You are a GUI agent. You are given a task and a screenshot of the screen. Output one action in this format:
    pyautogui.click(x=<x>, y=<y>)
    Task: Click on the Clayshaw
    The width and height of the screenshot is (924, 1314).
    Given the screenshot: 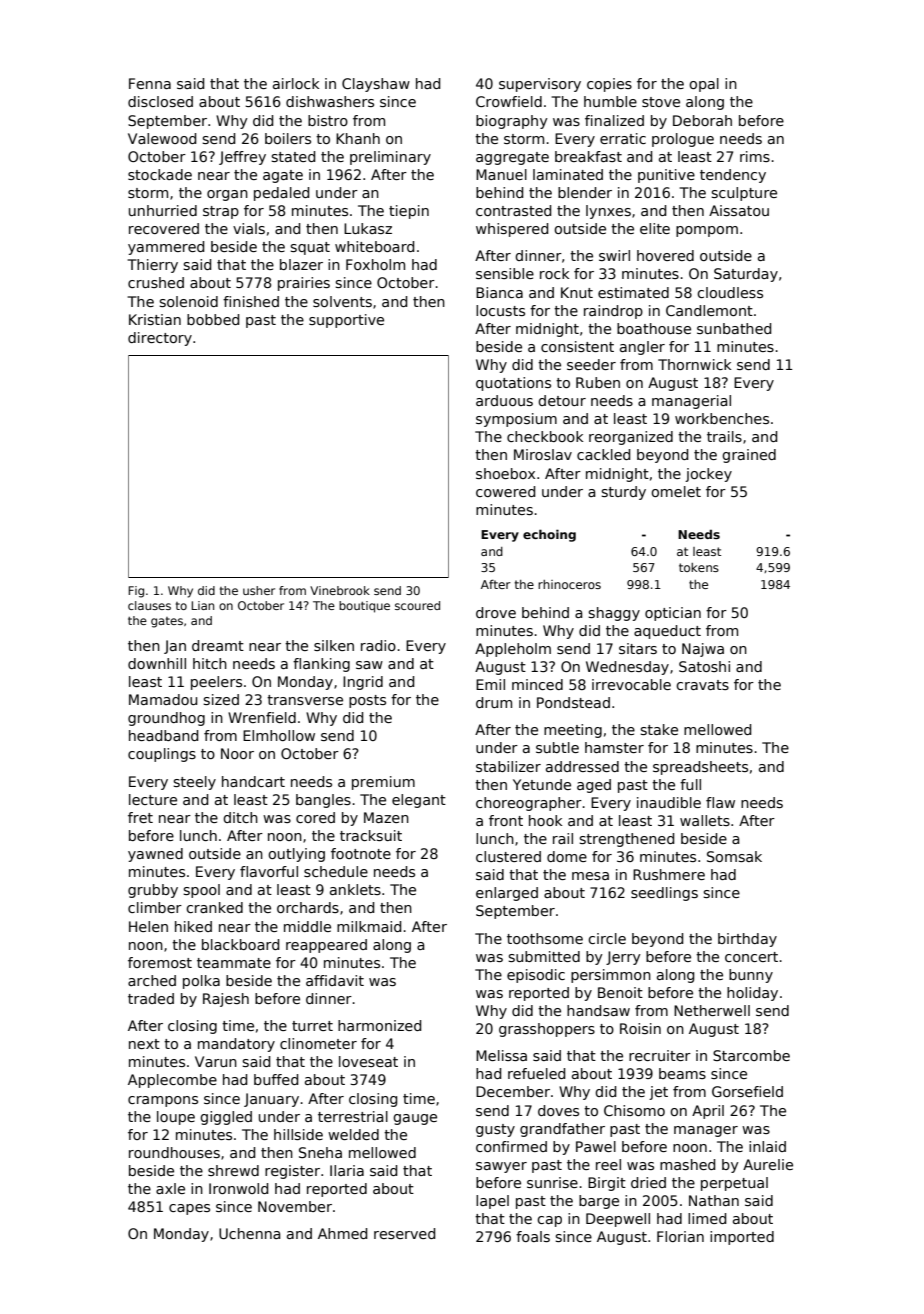 What is the action you would take?
    pyautogui.click(x=376, y=85)
